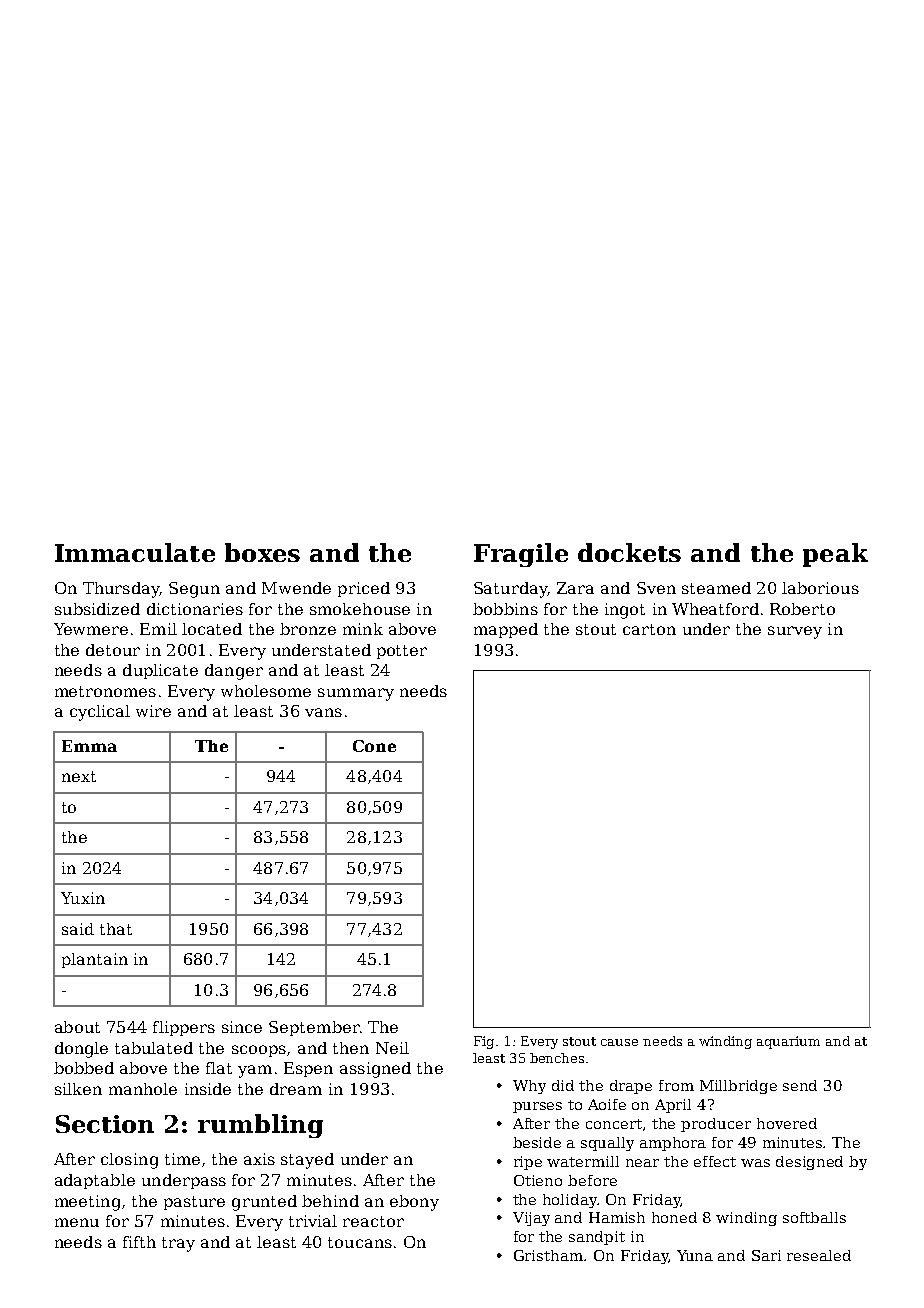 The width and height of the screenshot is (924, 1308). What do you see at coordinates (116, 929) in the screenshot?
I see `that` at bounding box center [116, 929].
